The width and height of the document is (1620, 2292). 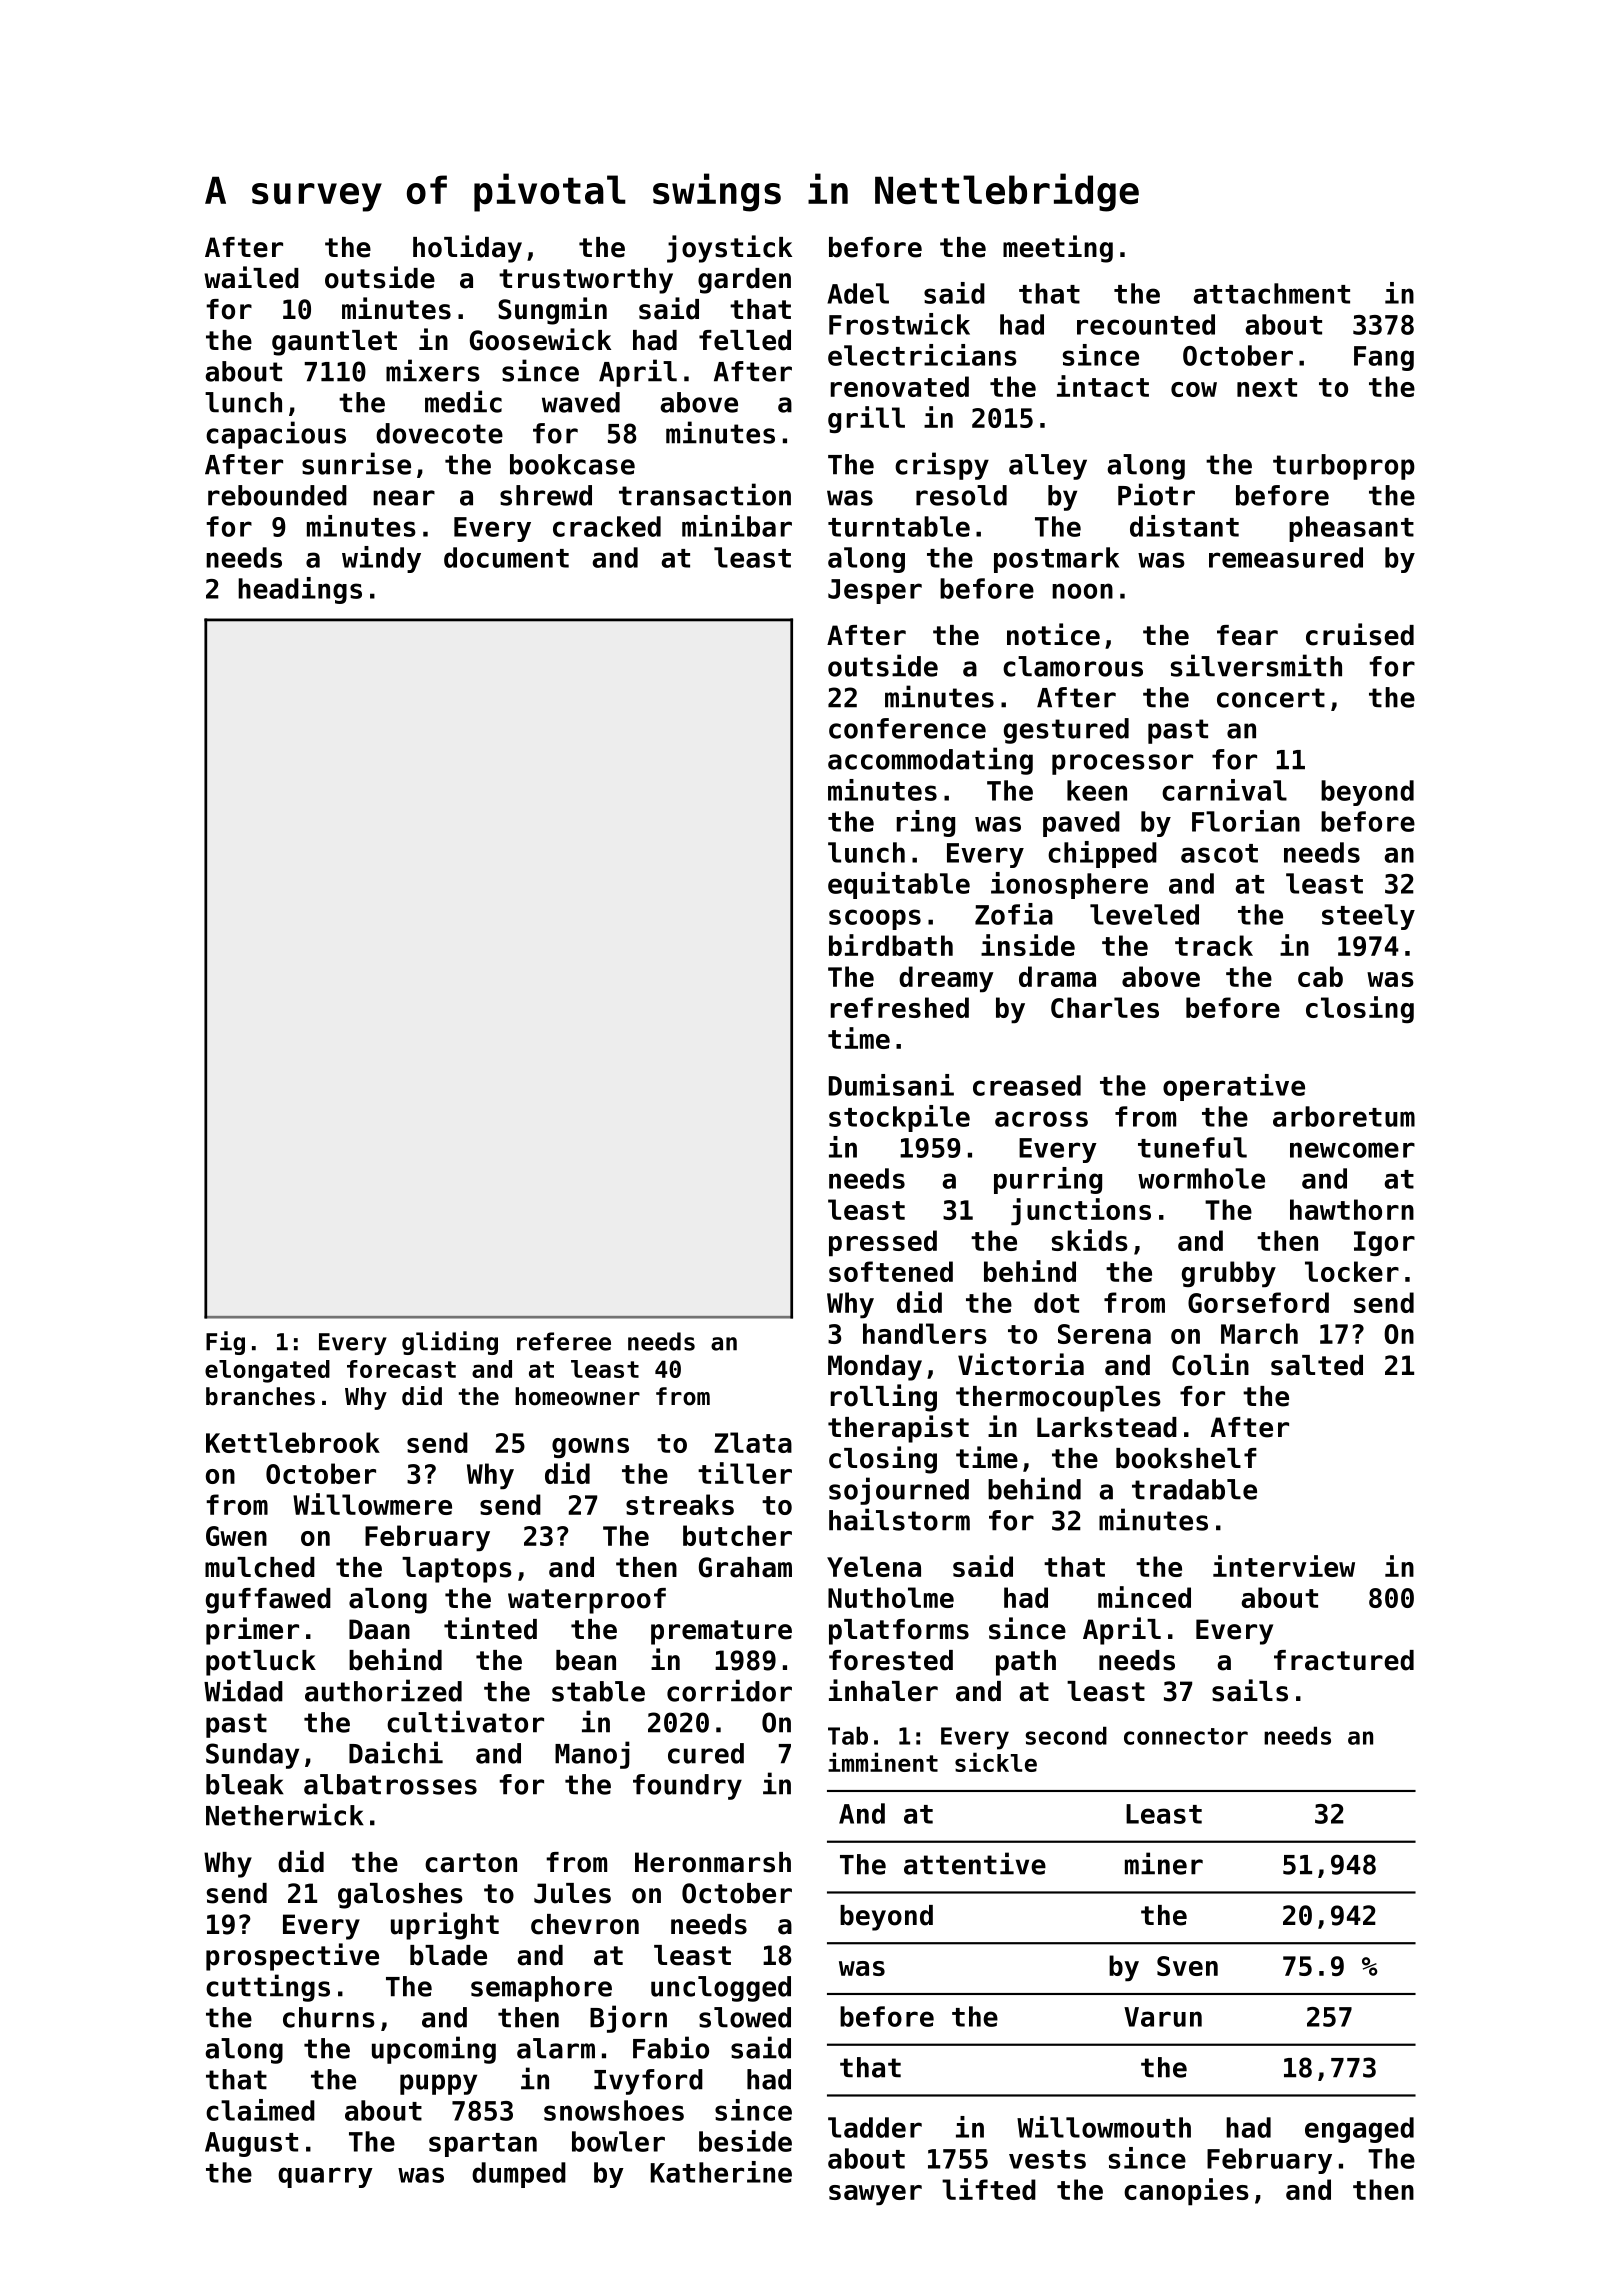 What do you see at coordinates (883, 1243) in the document?
I see `pressed` at bounding box center [883, 1243].
